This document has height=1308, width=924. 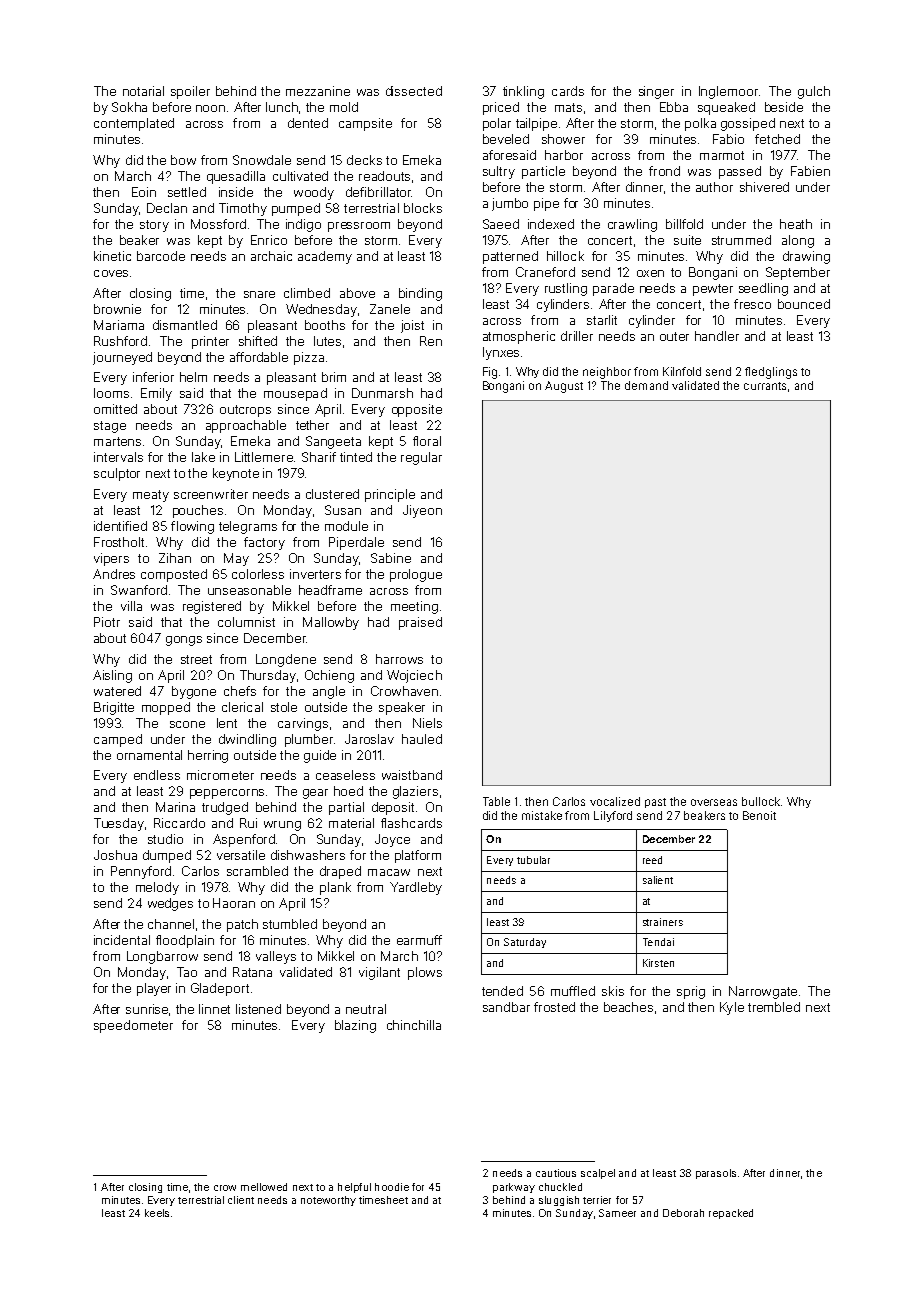 What do you see at coordinates (523, 92) in the document?
I see `tinkling` at bounding box center [523, 92].
